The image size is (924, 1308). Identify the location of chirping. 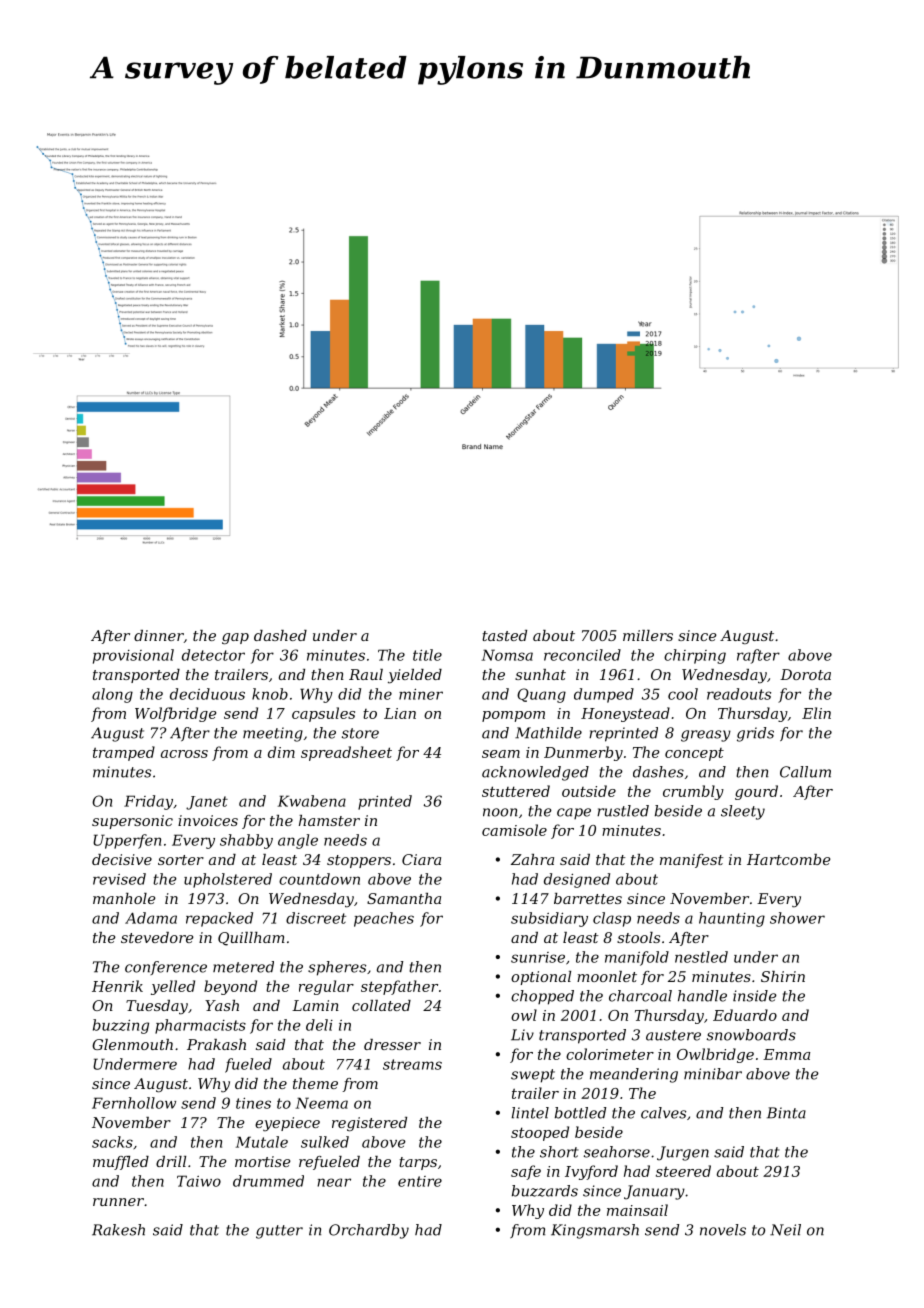
(695, 656).
